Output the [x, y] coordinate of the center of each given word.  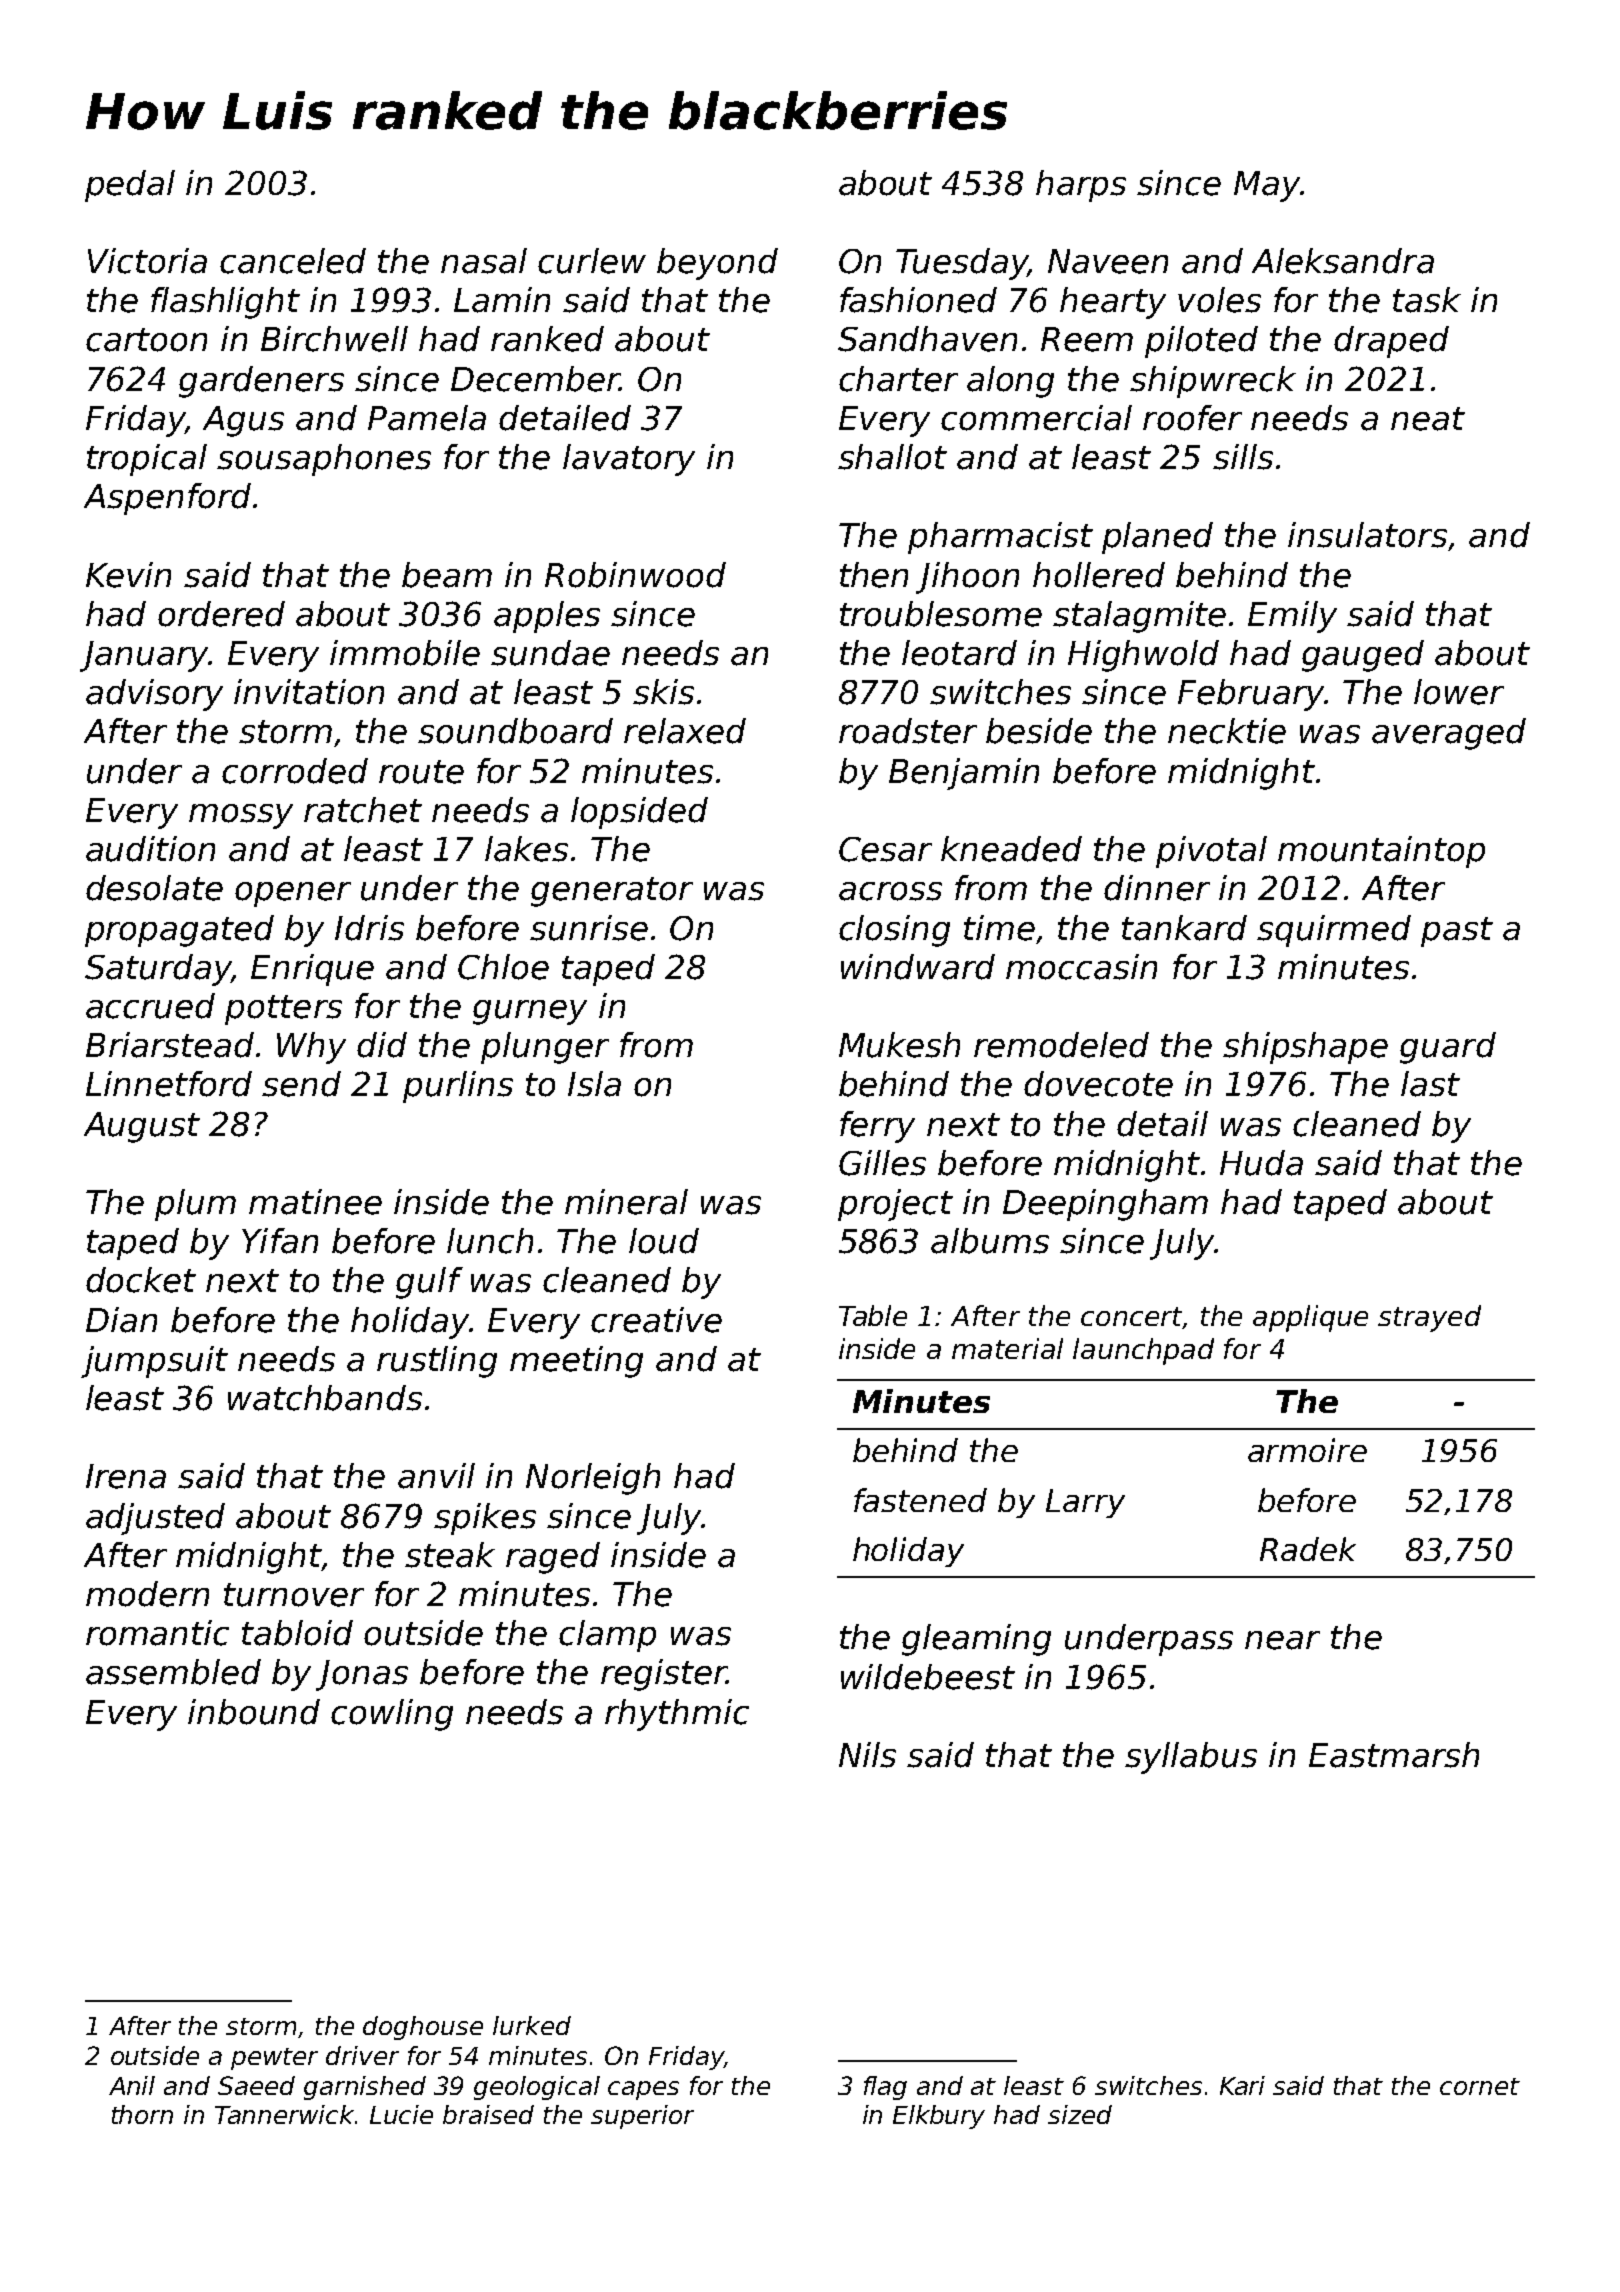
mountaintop [1381, 852]
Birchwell [334, 339]
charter [898, 379]
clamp [607, 1636]
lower [1459, 692]
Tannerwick [284, 2114]
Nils [867, 1755]
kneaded [1011, 849]
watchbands [325, 1398]
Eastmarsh [1394, 1755]
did [382, 1045]
